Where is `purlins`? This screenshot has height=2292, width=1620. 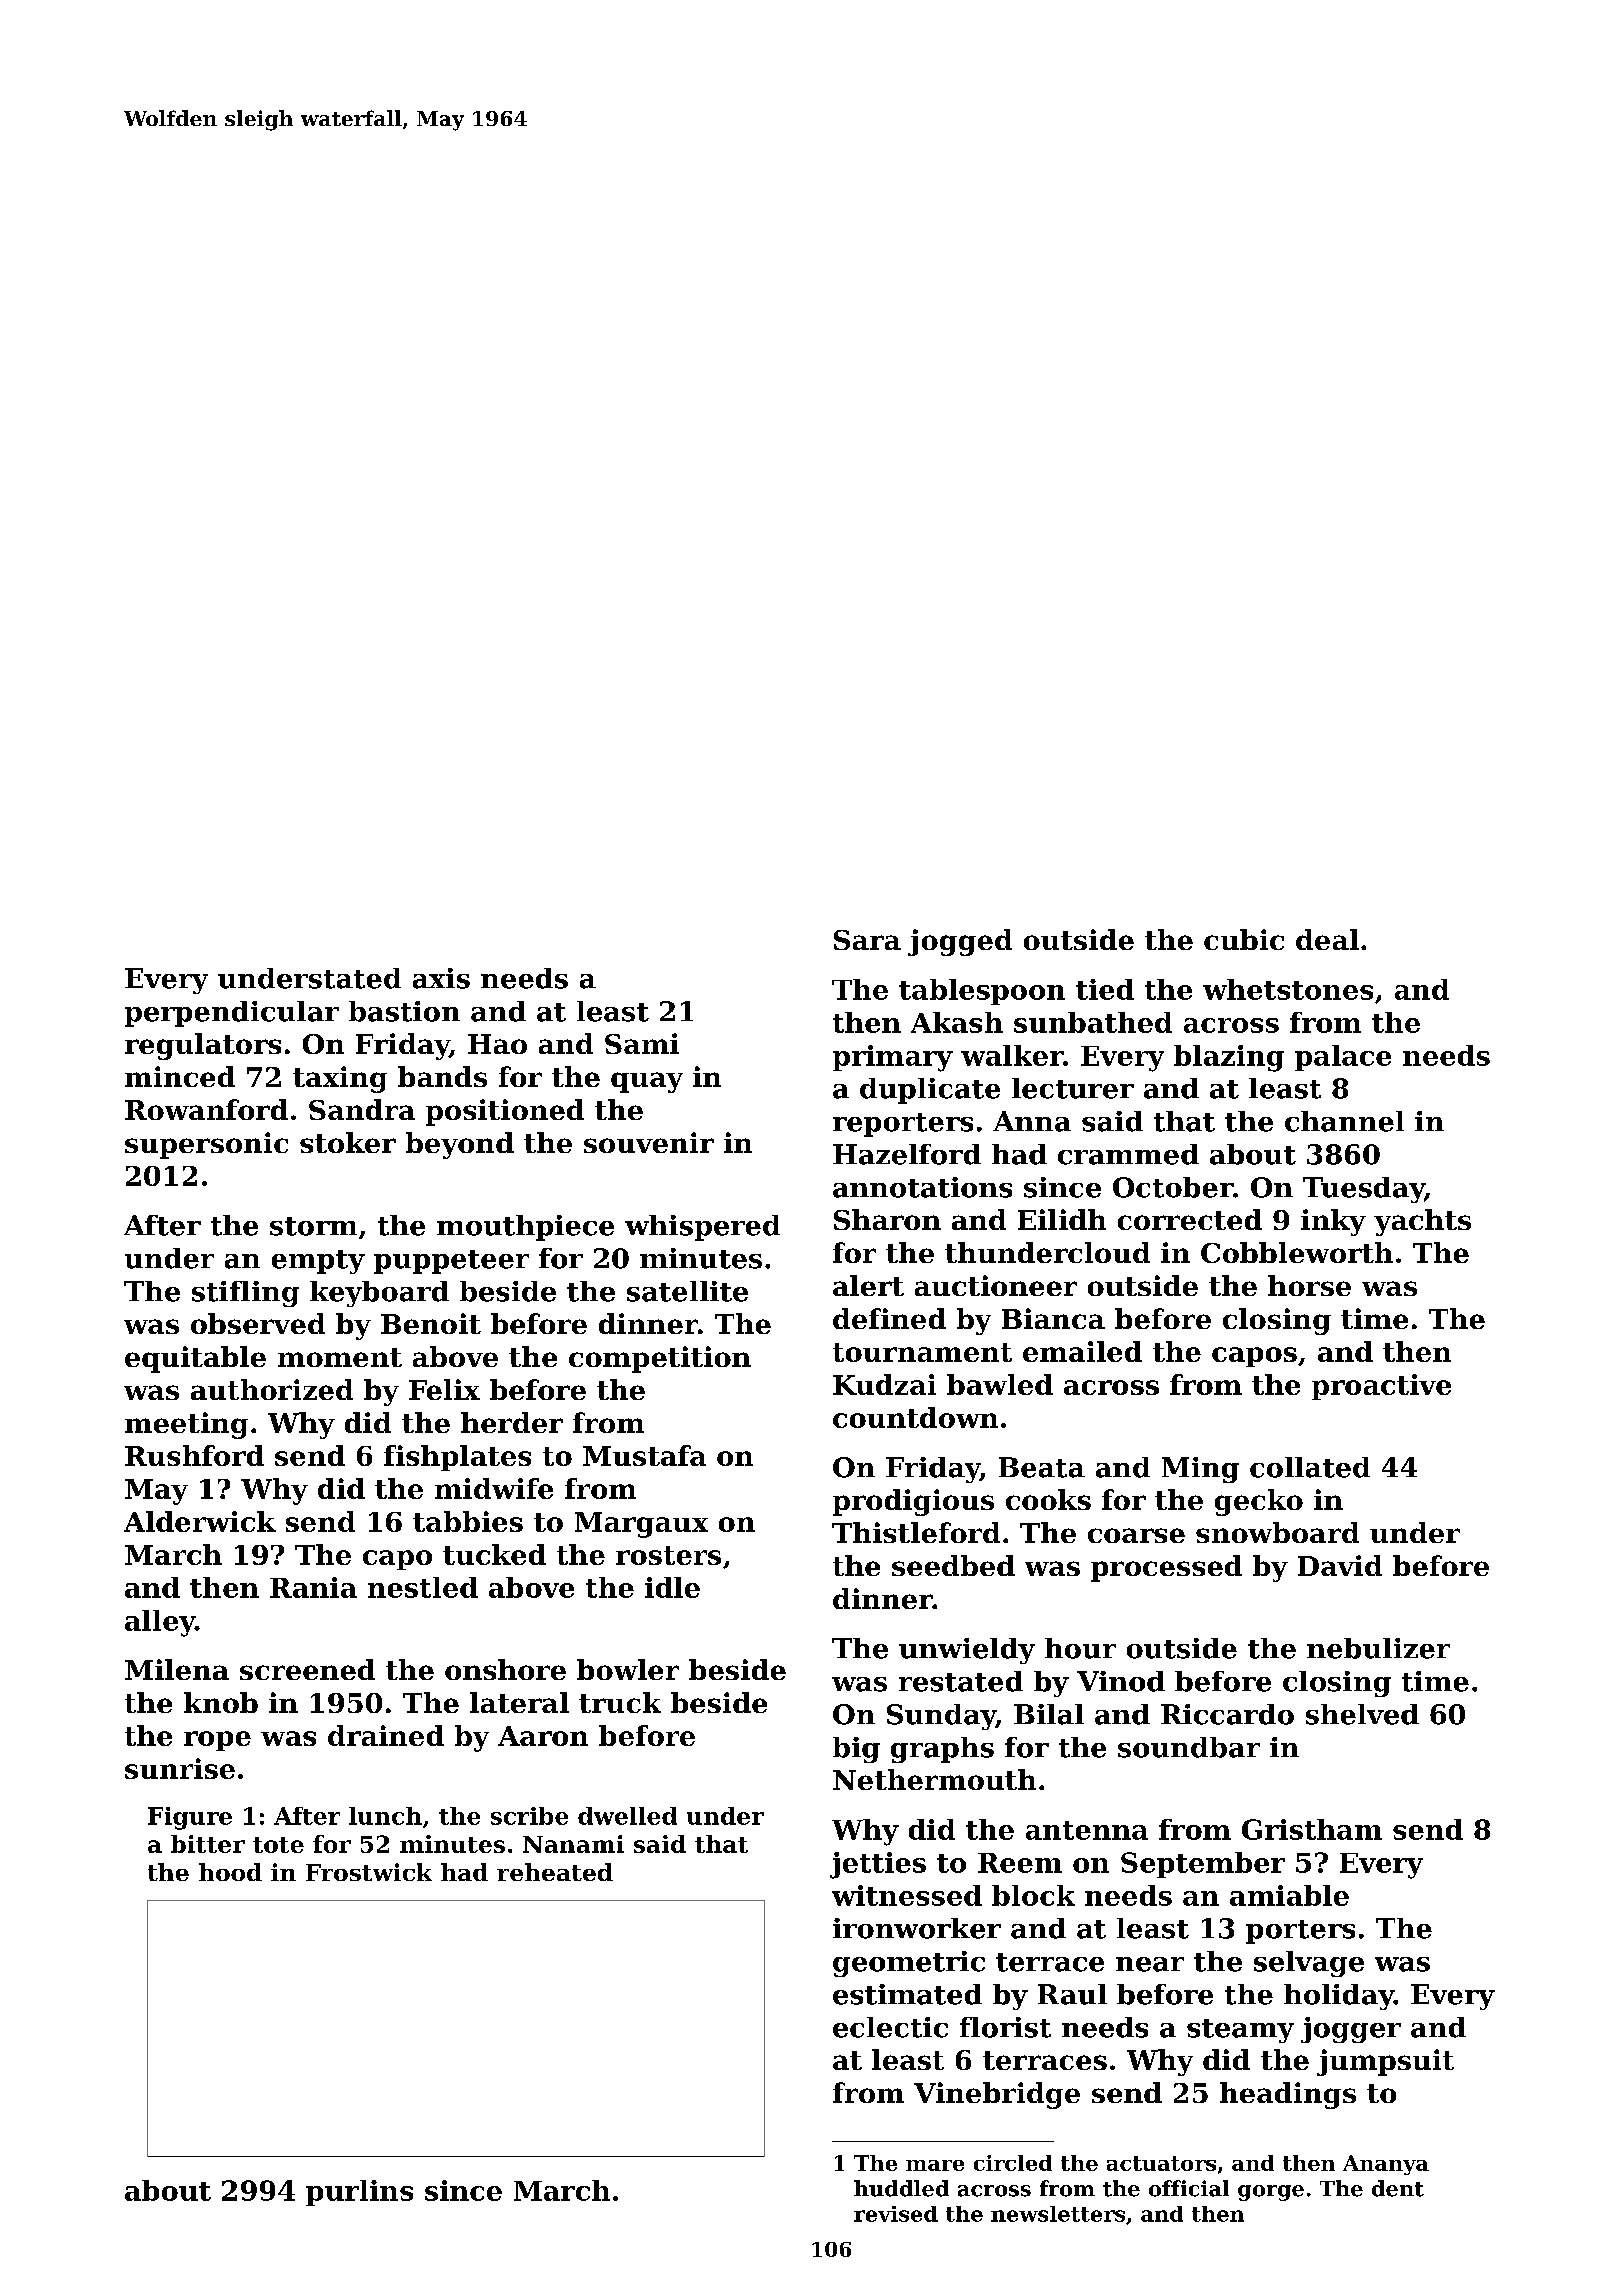
purlins is located at coordinates (359, 2193).
